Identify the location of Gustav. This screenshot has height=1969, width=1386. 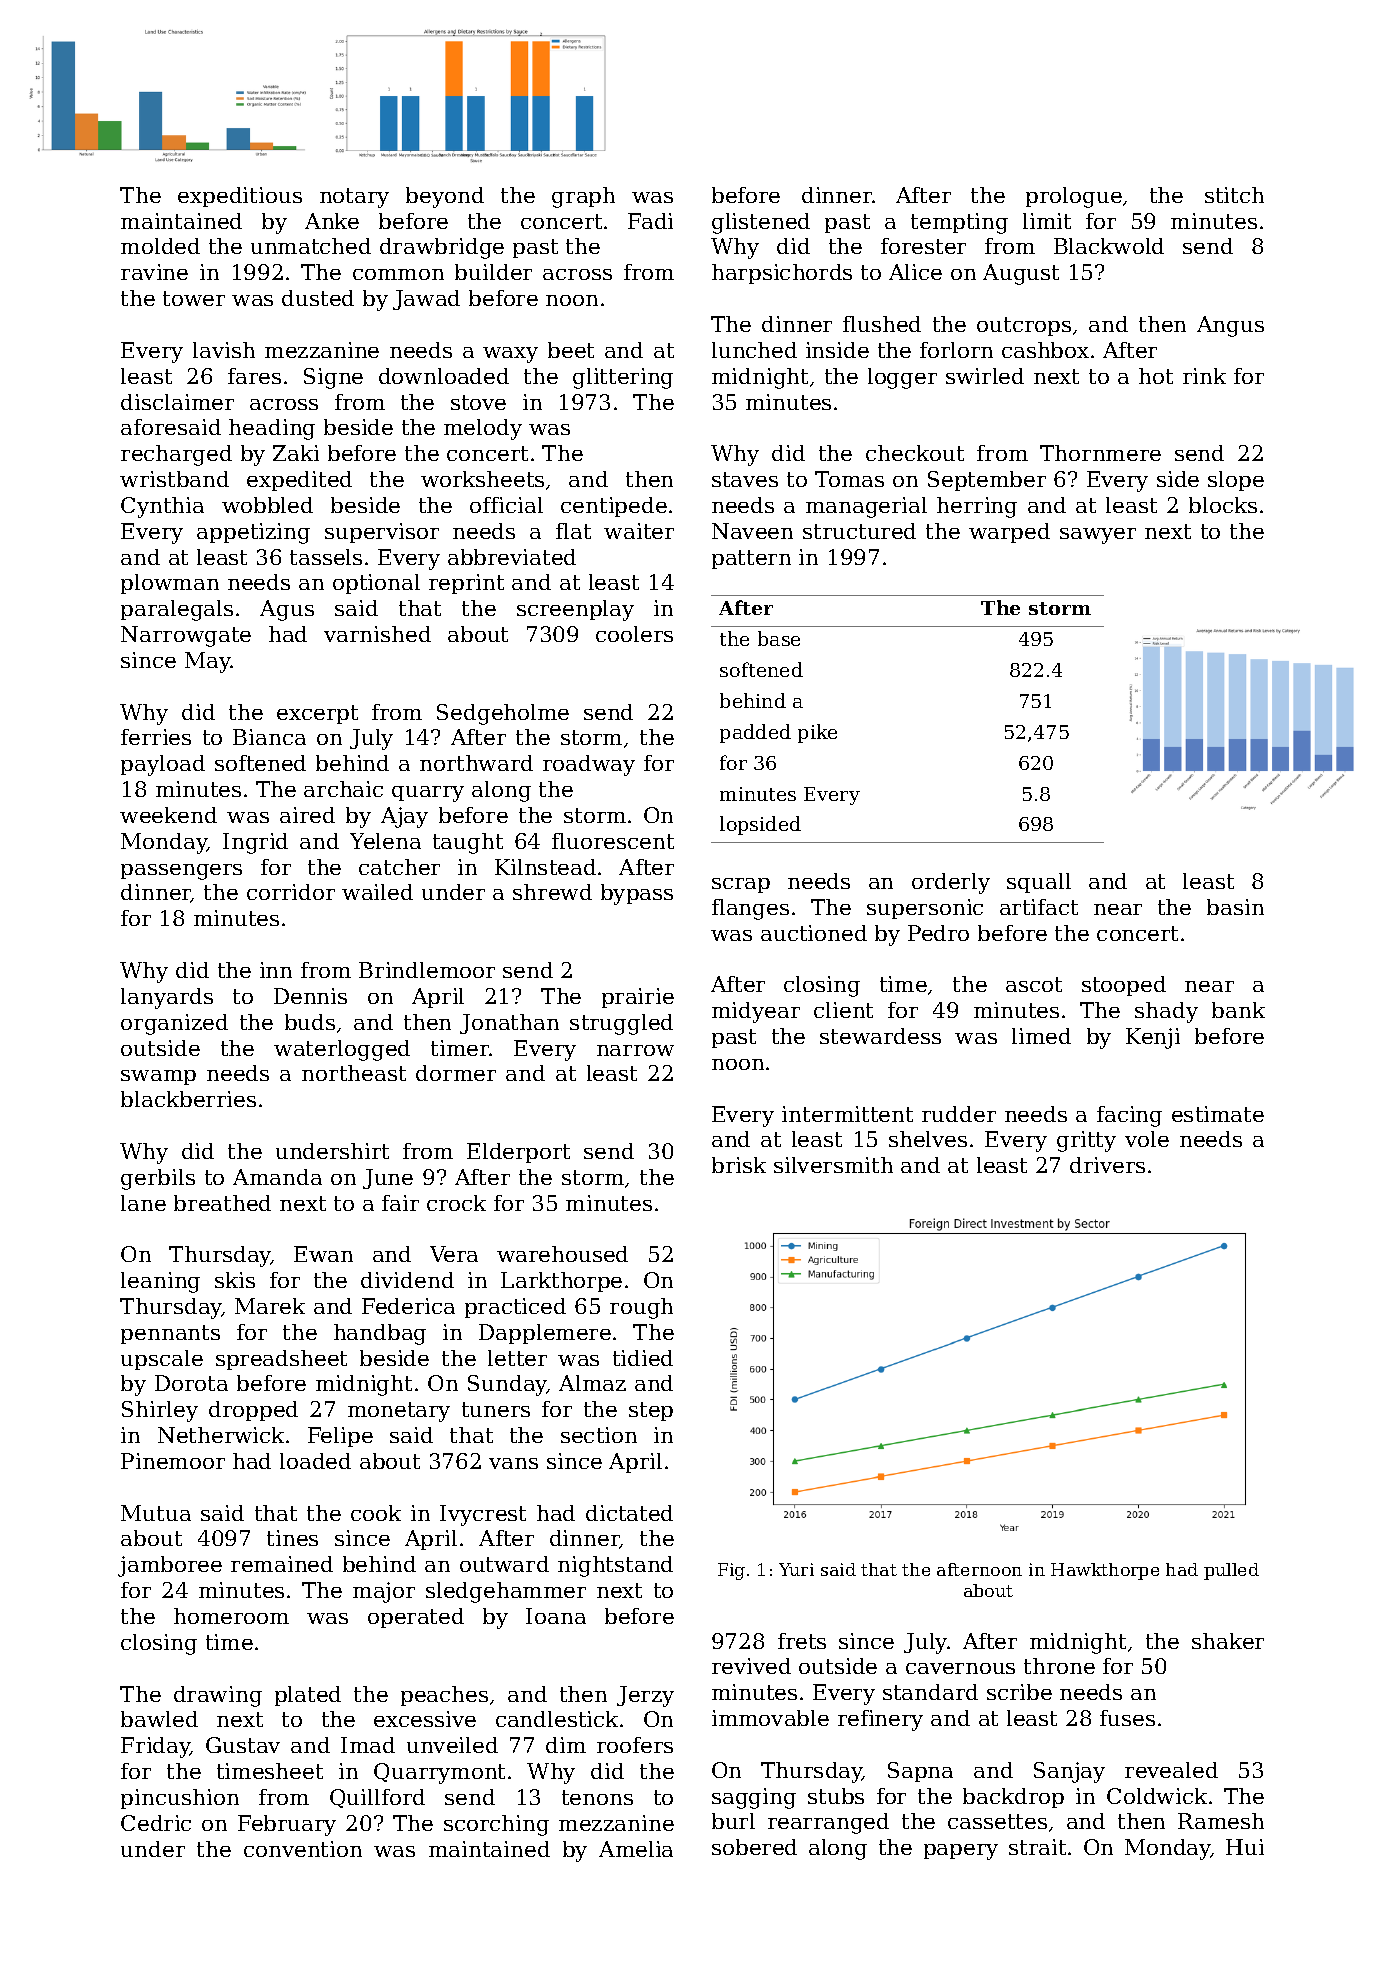
(243, 1745).
